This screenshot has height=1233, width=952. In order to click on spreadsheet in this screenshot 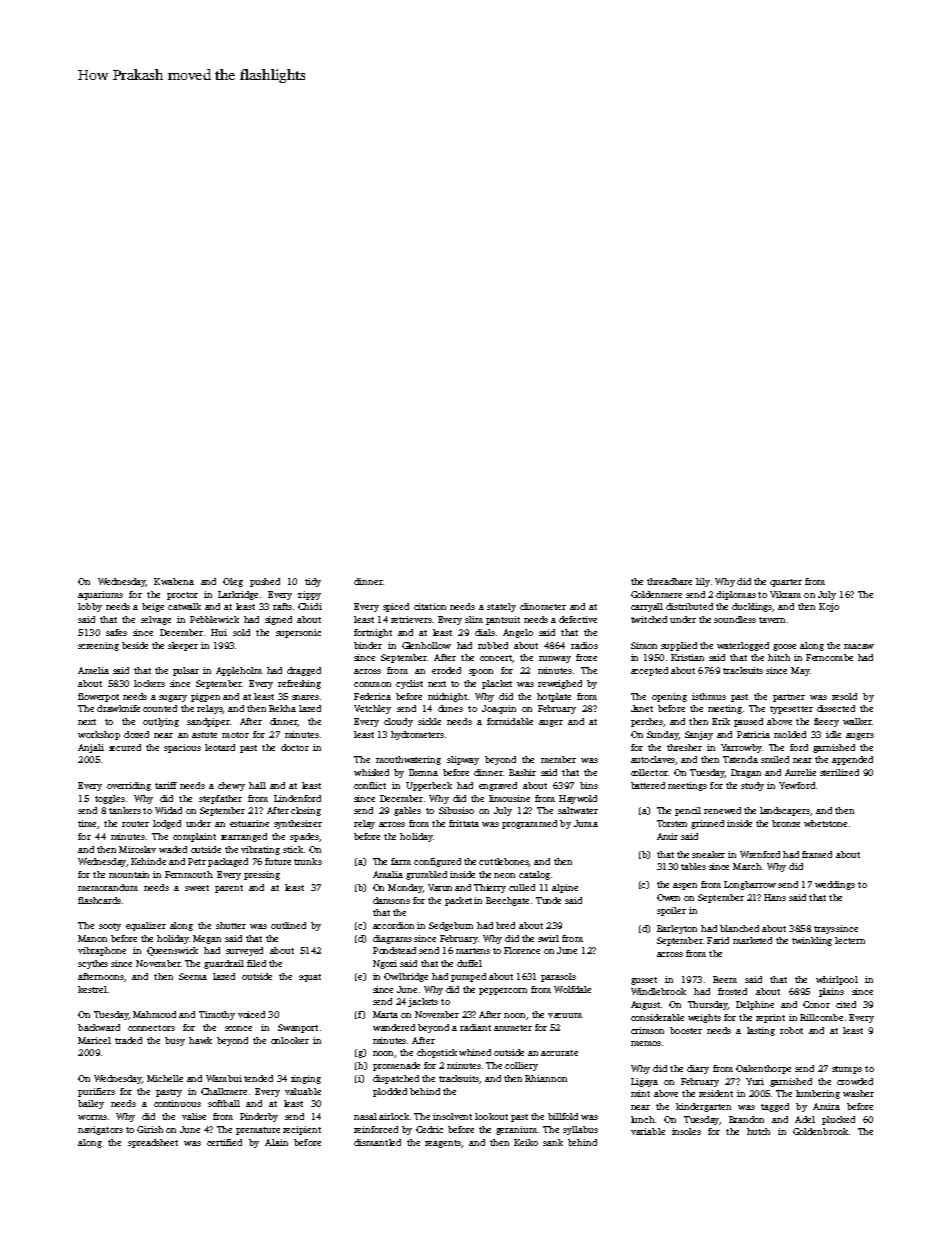, I will do `click(153, 1143)`.
